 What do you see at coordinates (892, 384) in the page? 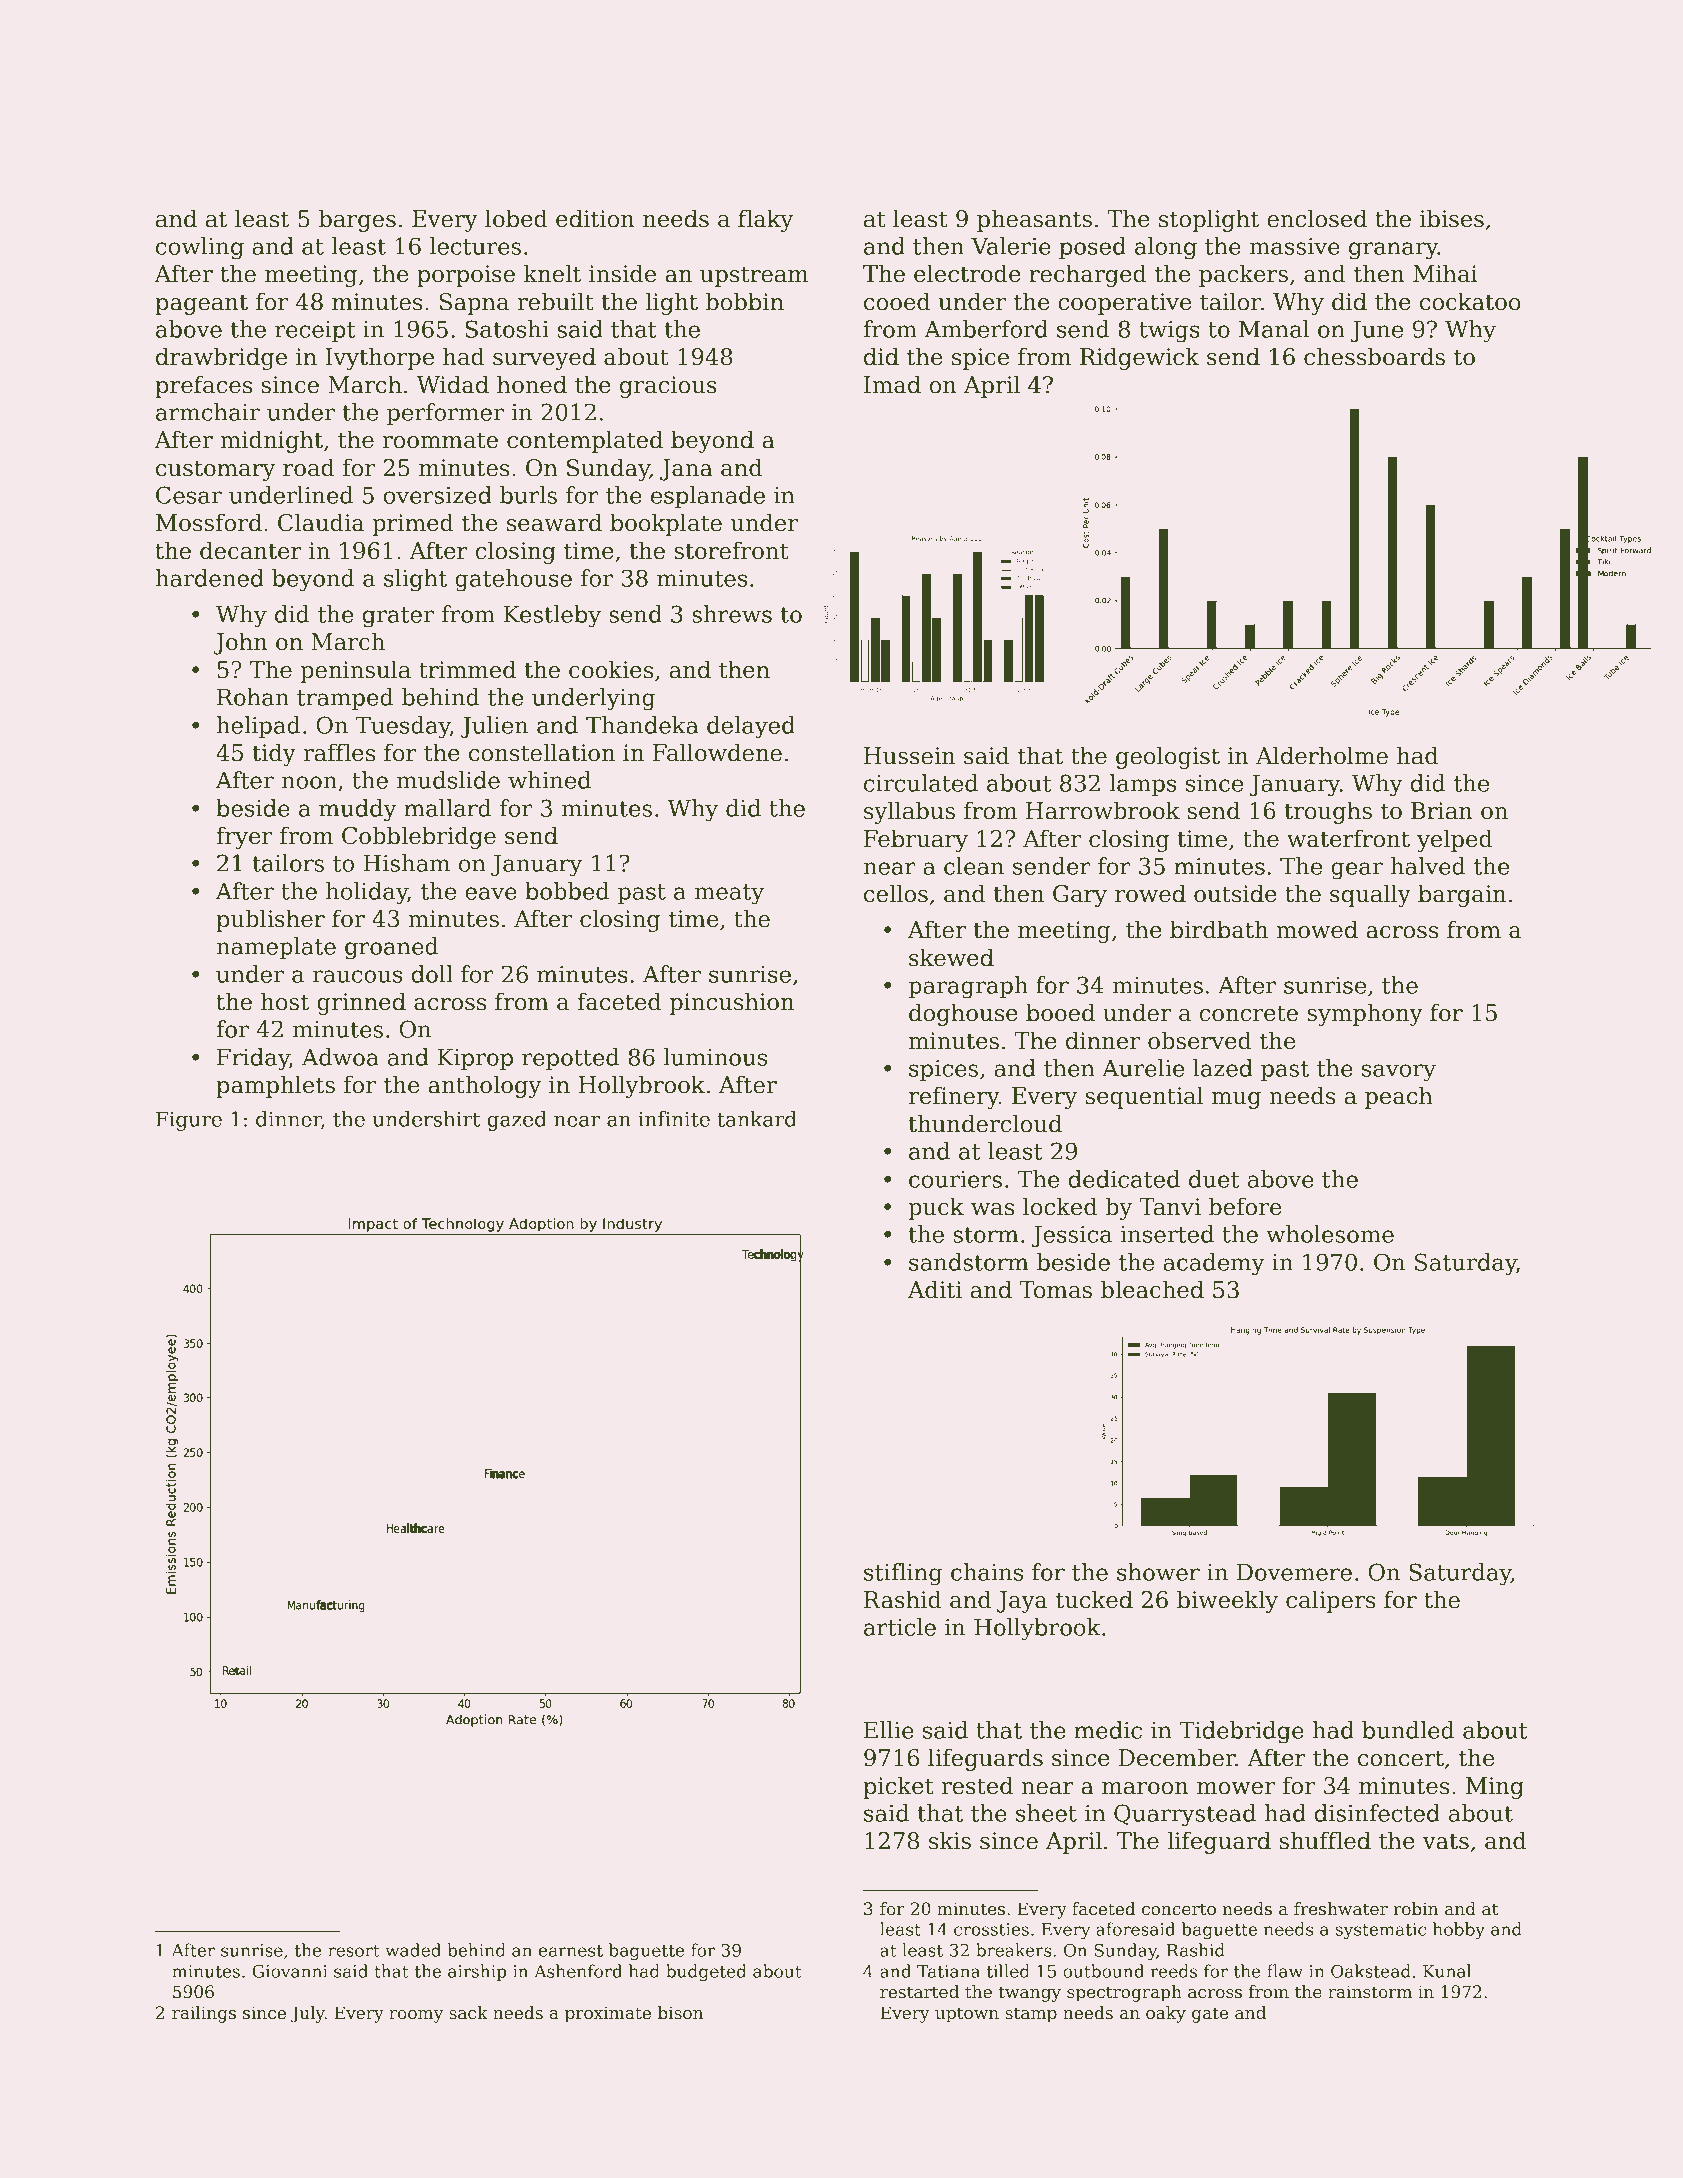
I see `Imad` at bounding box center [892, 384].
